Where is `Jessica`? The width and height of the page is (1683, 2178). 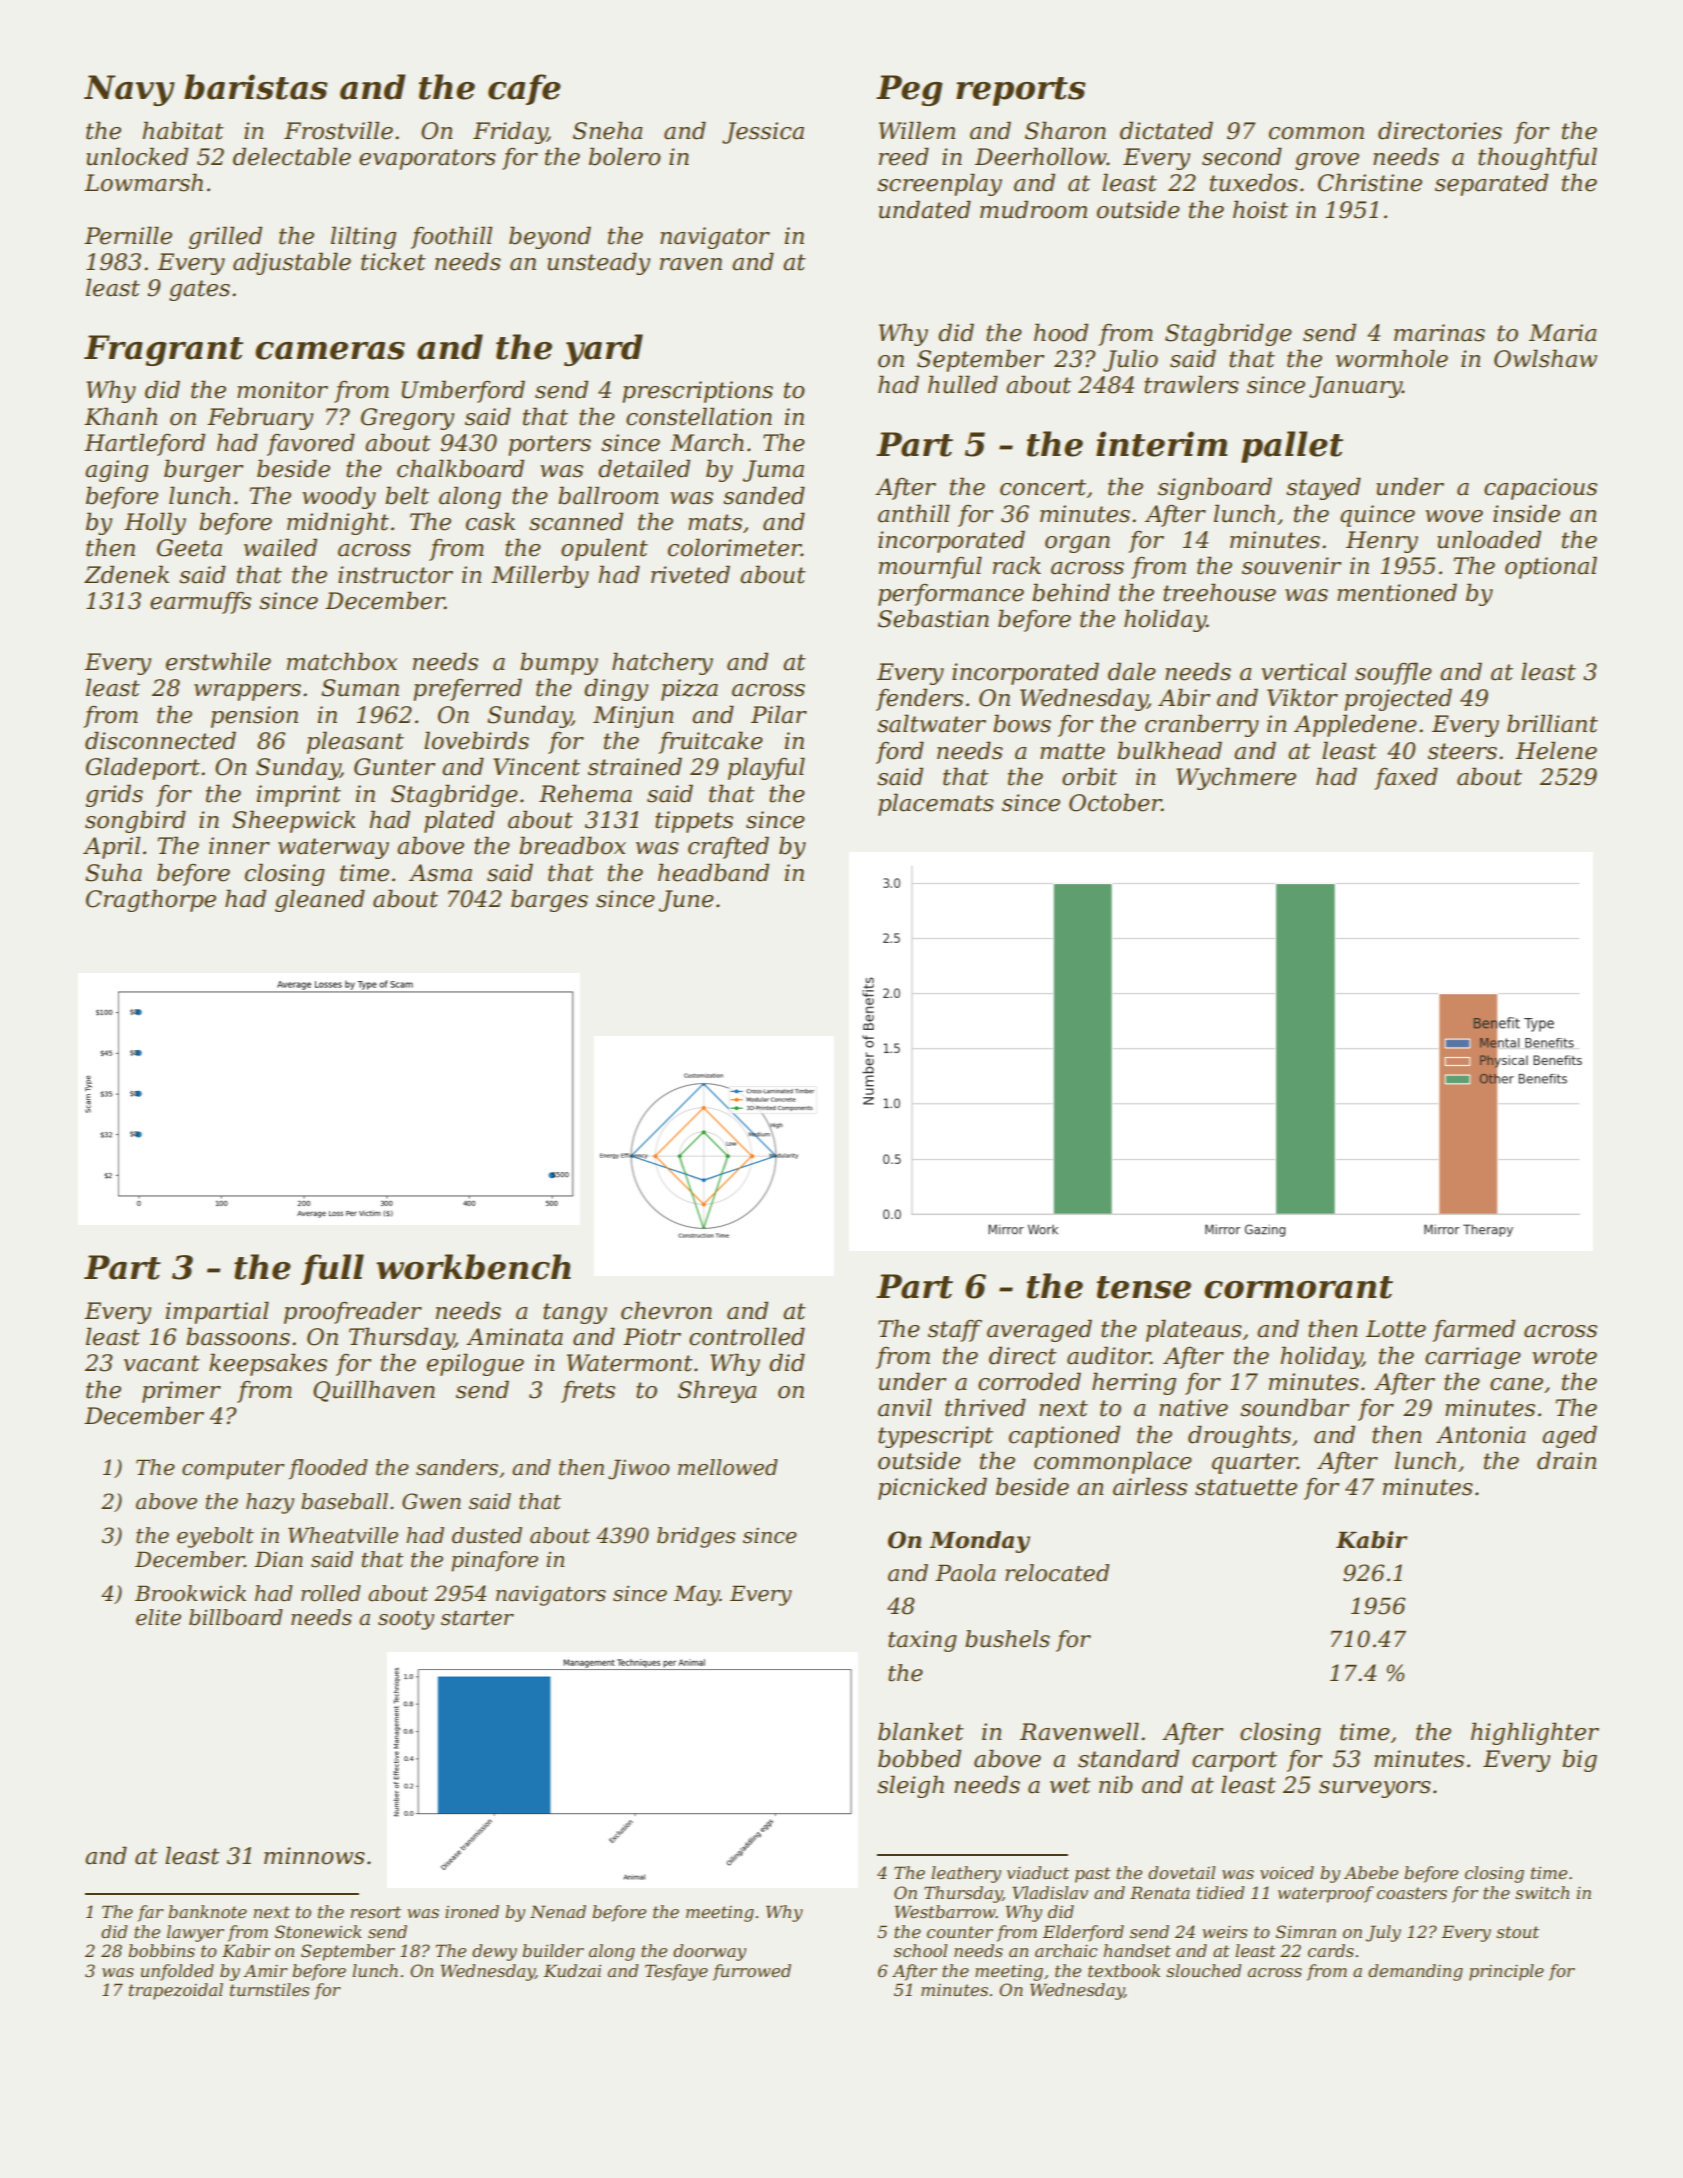
Jessica is located at coordinates (763, 133).
